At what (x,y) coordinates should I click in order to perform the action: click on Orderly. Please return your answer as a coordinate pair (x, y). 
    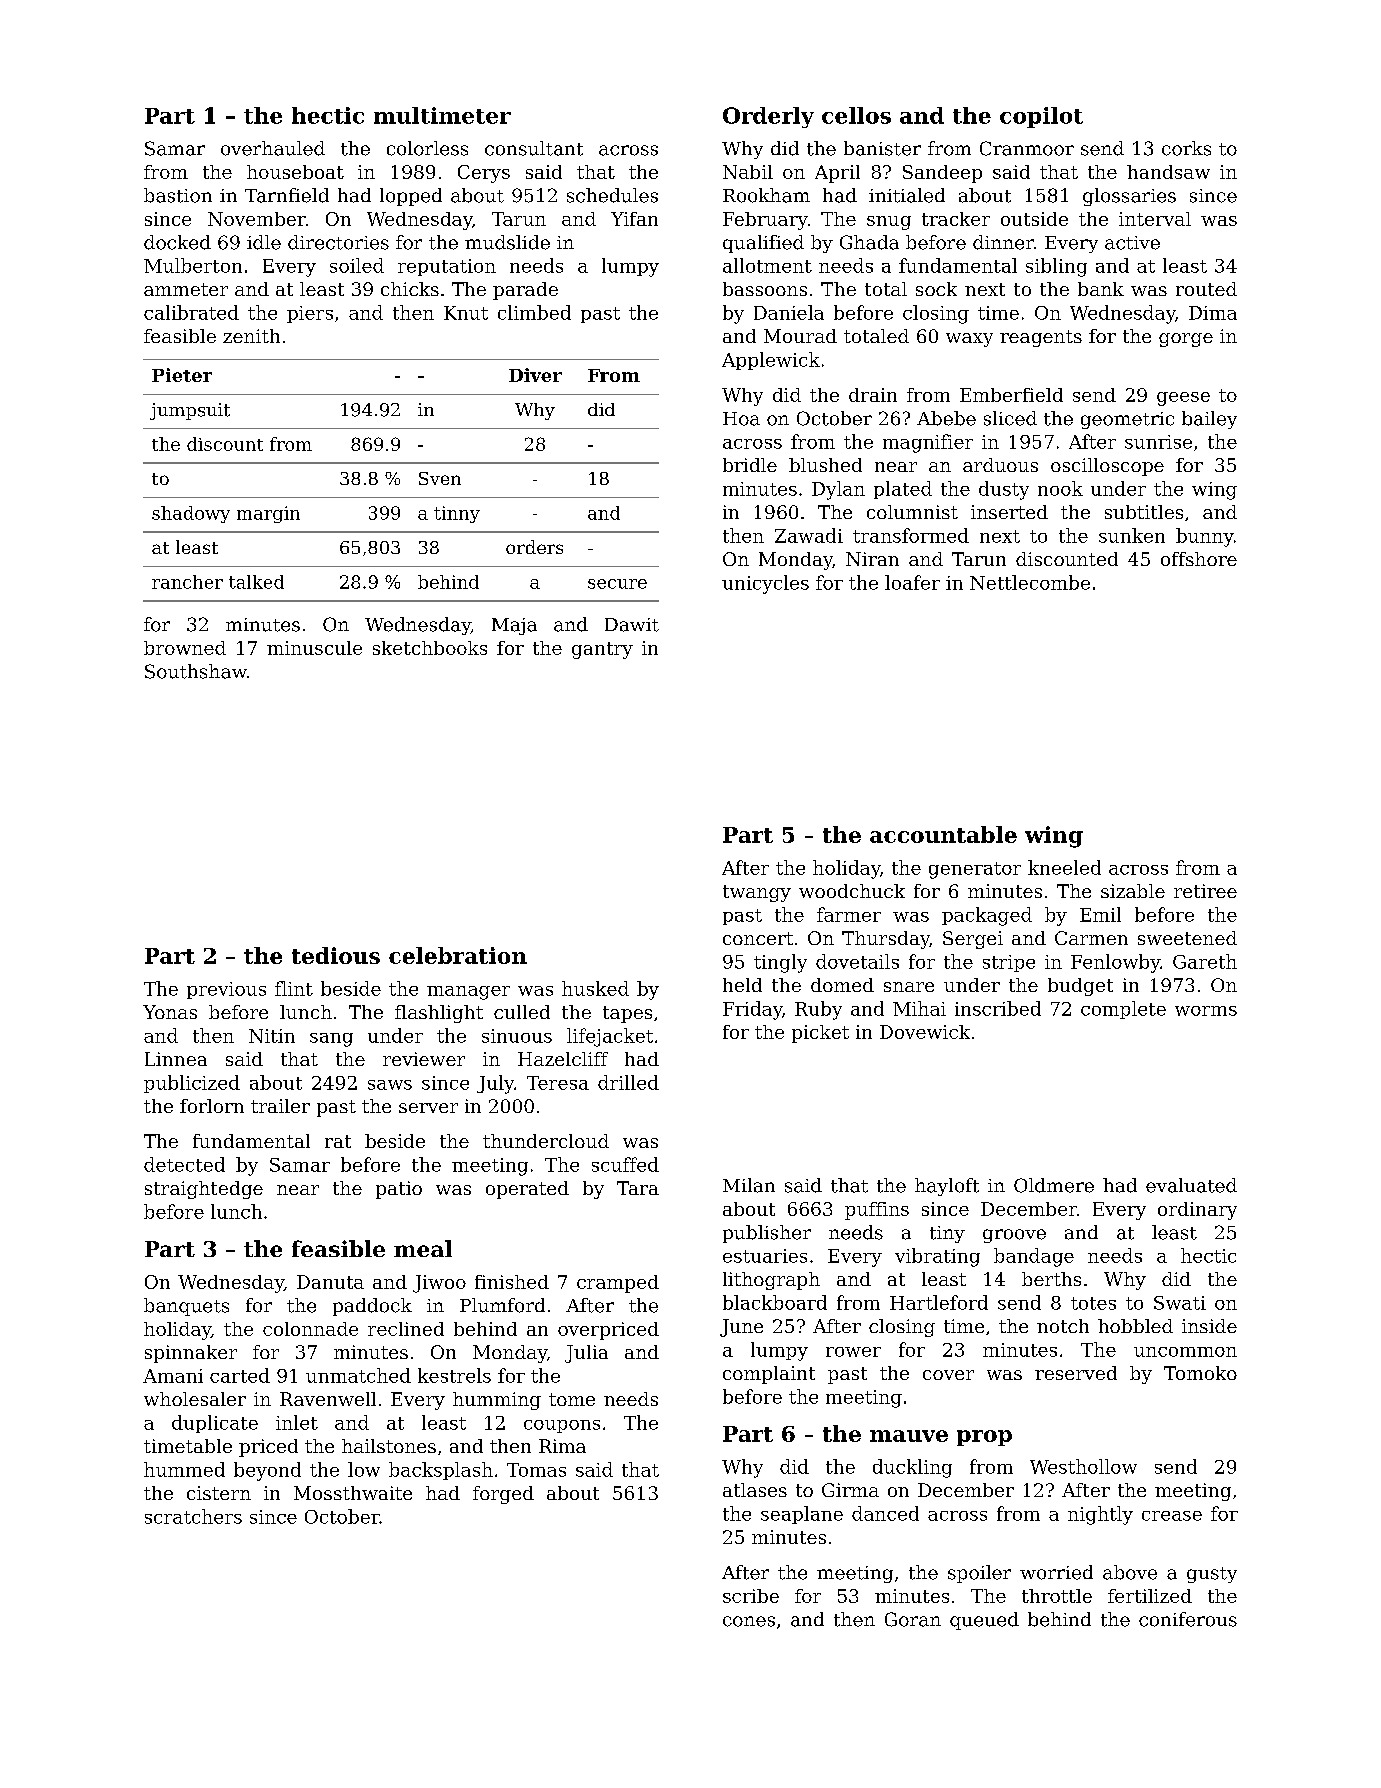
    Looking at the image, I should click on (768, 117).
